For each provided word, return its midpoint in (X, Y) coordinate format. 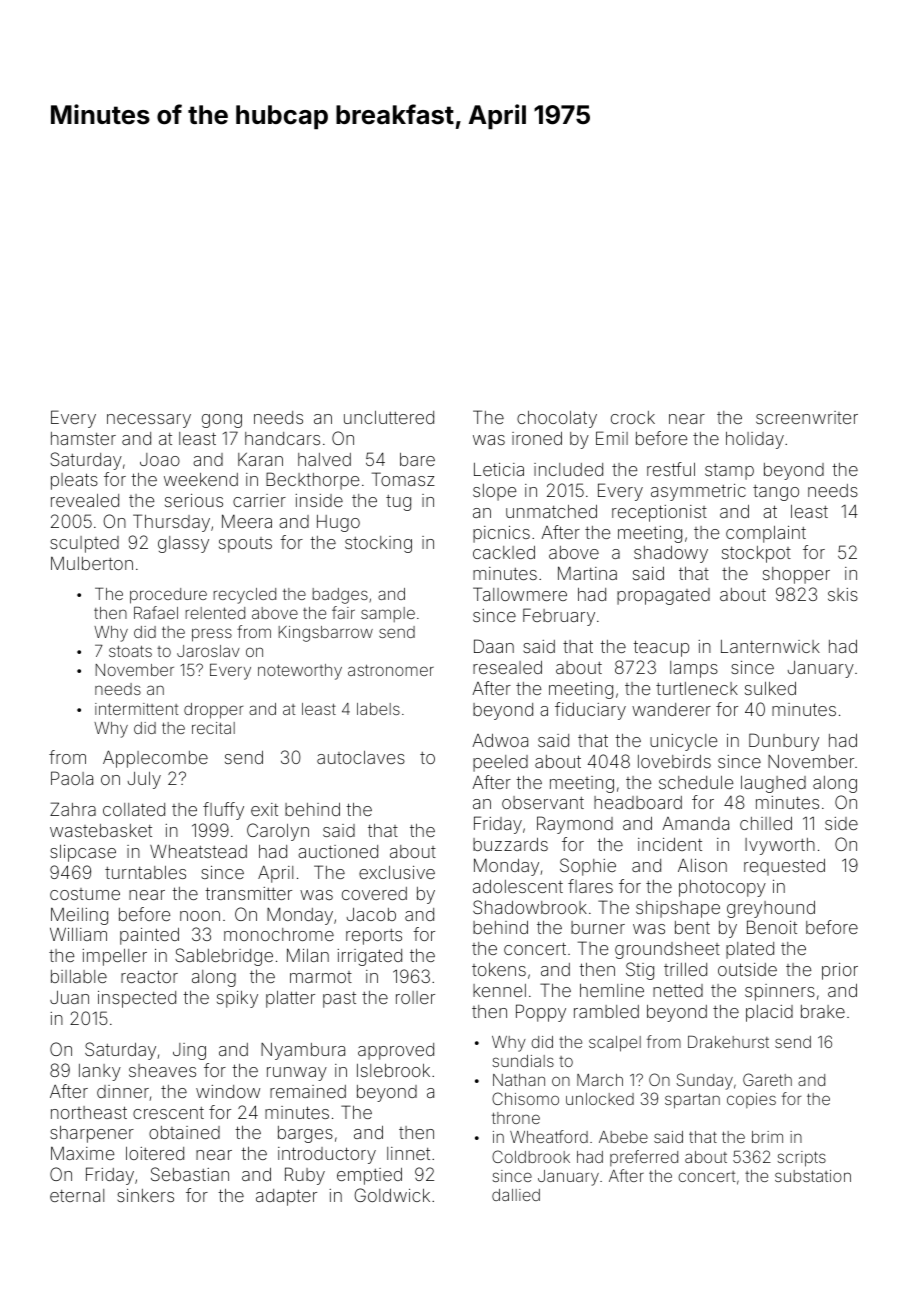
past (339, 1000)
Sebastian (190, 1174)
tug (398, 503)
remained (308, 1091)
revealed (85, 500)
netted (678, 990)
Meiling (79, 916)
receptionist (659, 513)
